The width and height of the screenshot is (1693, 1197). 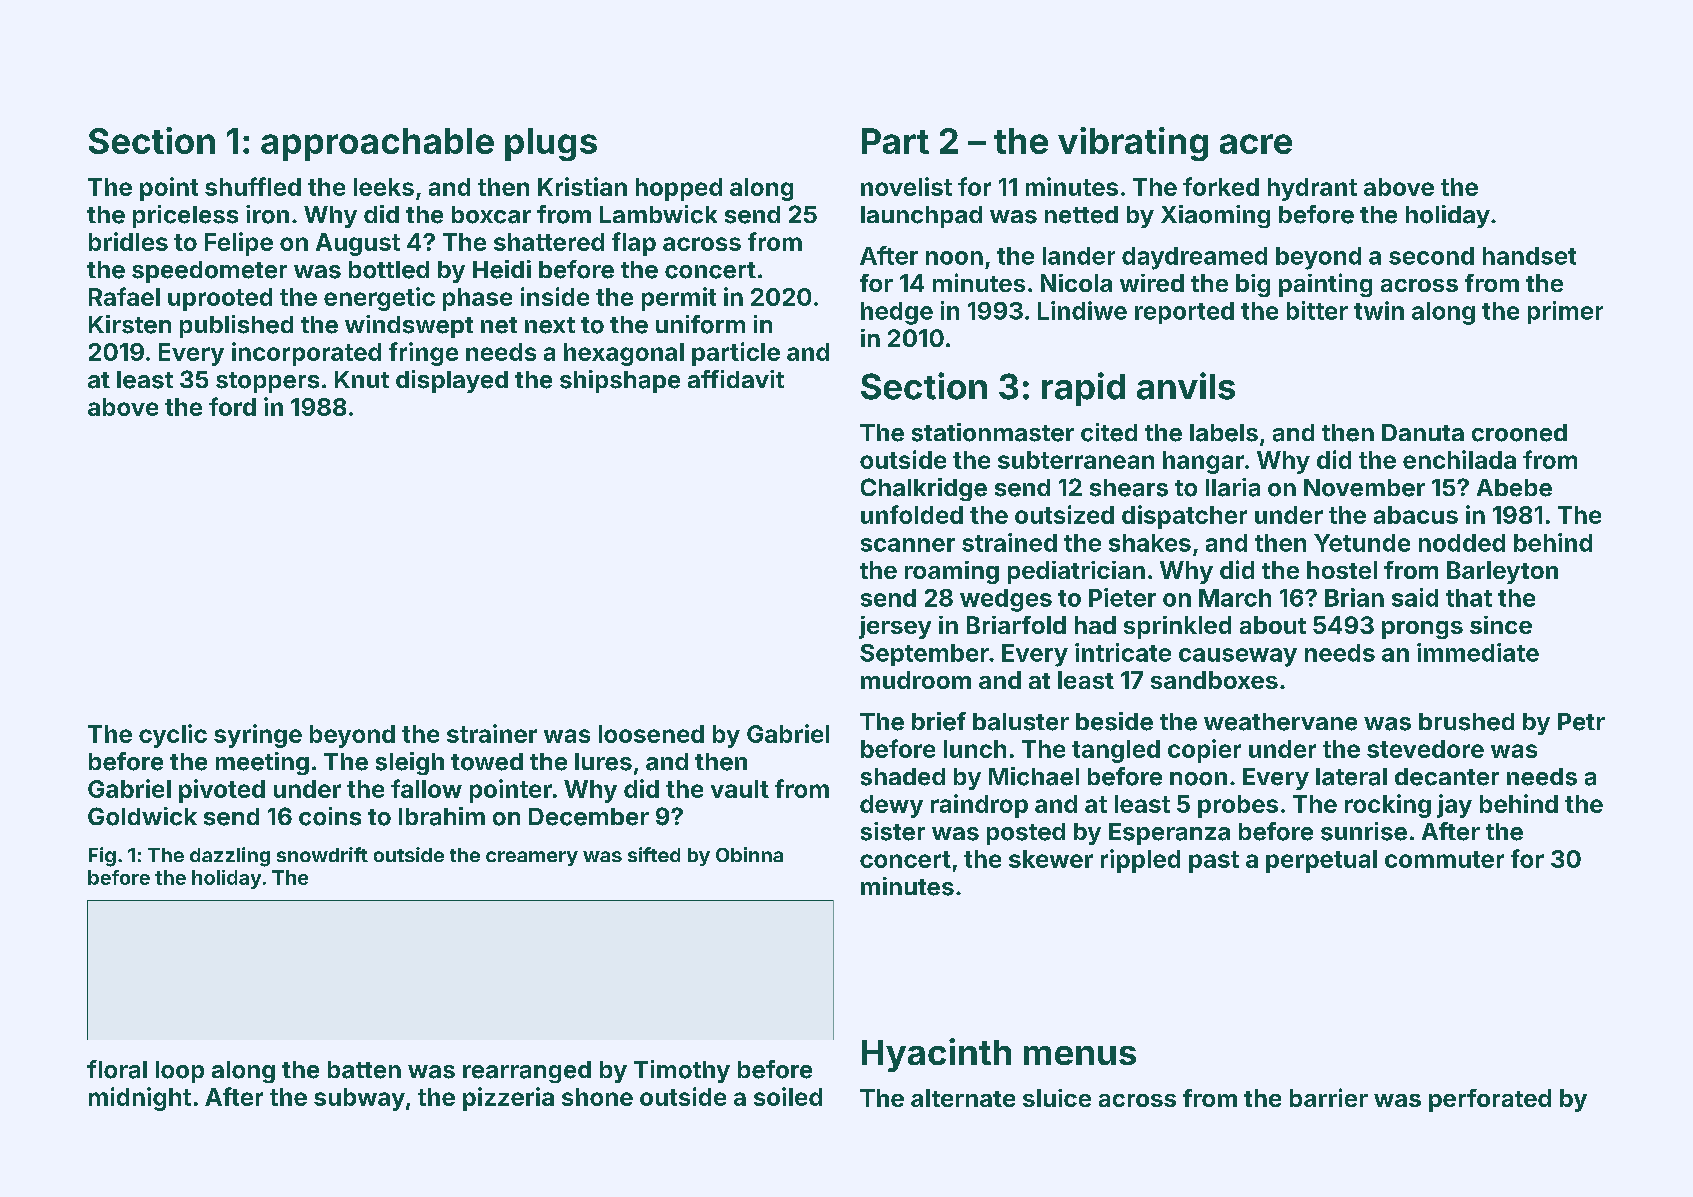 I want to click on Barleyton, so click(x=1502, y=572).
